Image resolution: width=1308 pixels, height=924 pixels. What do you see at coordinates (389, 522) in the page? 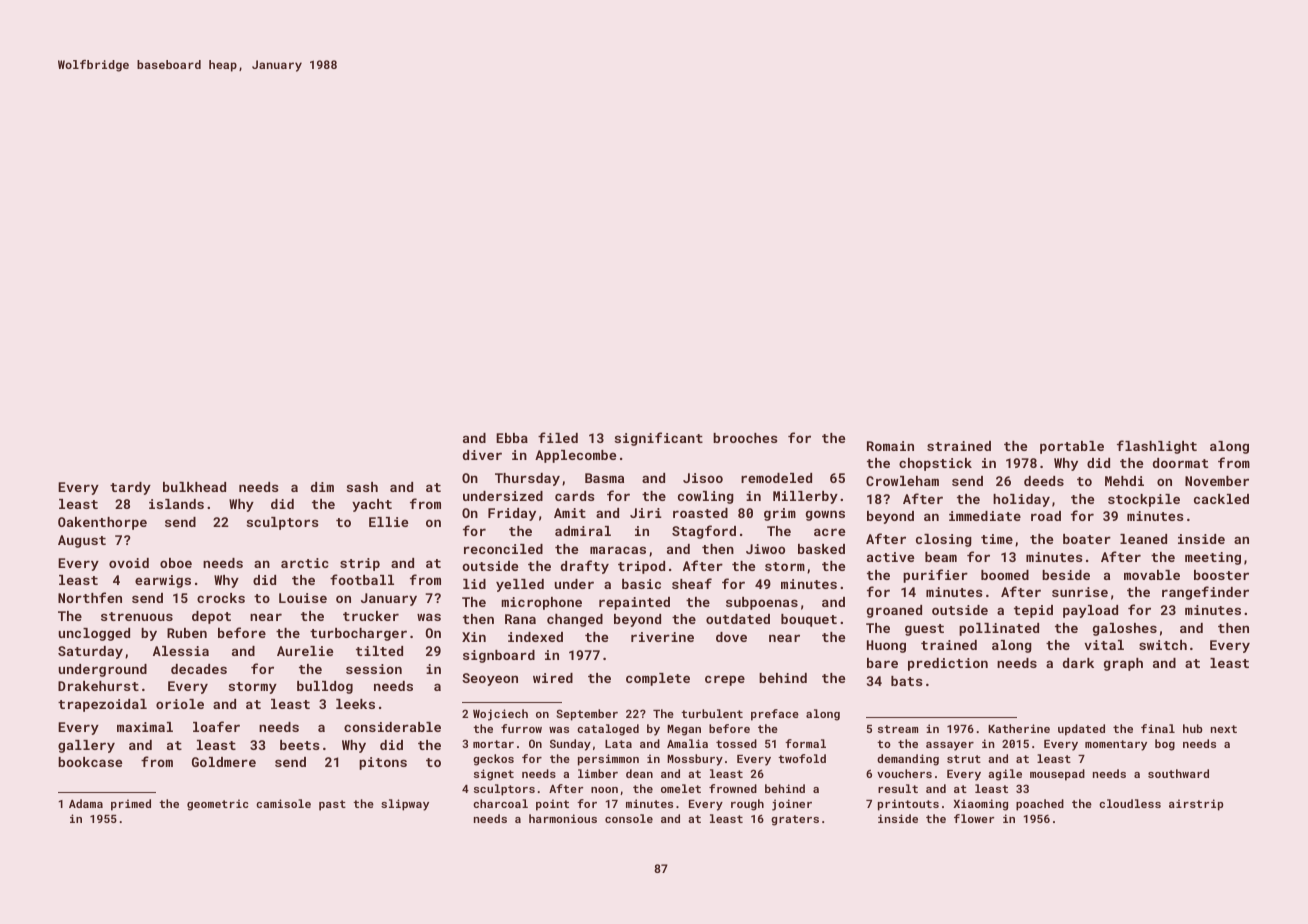
I see `Ellie` at bounding box center [389, 522].
